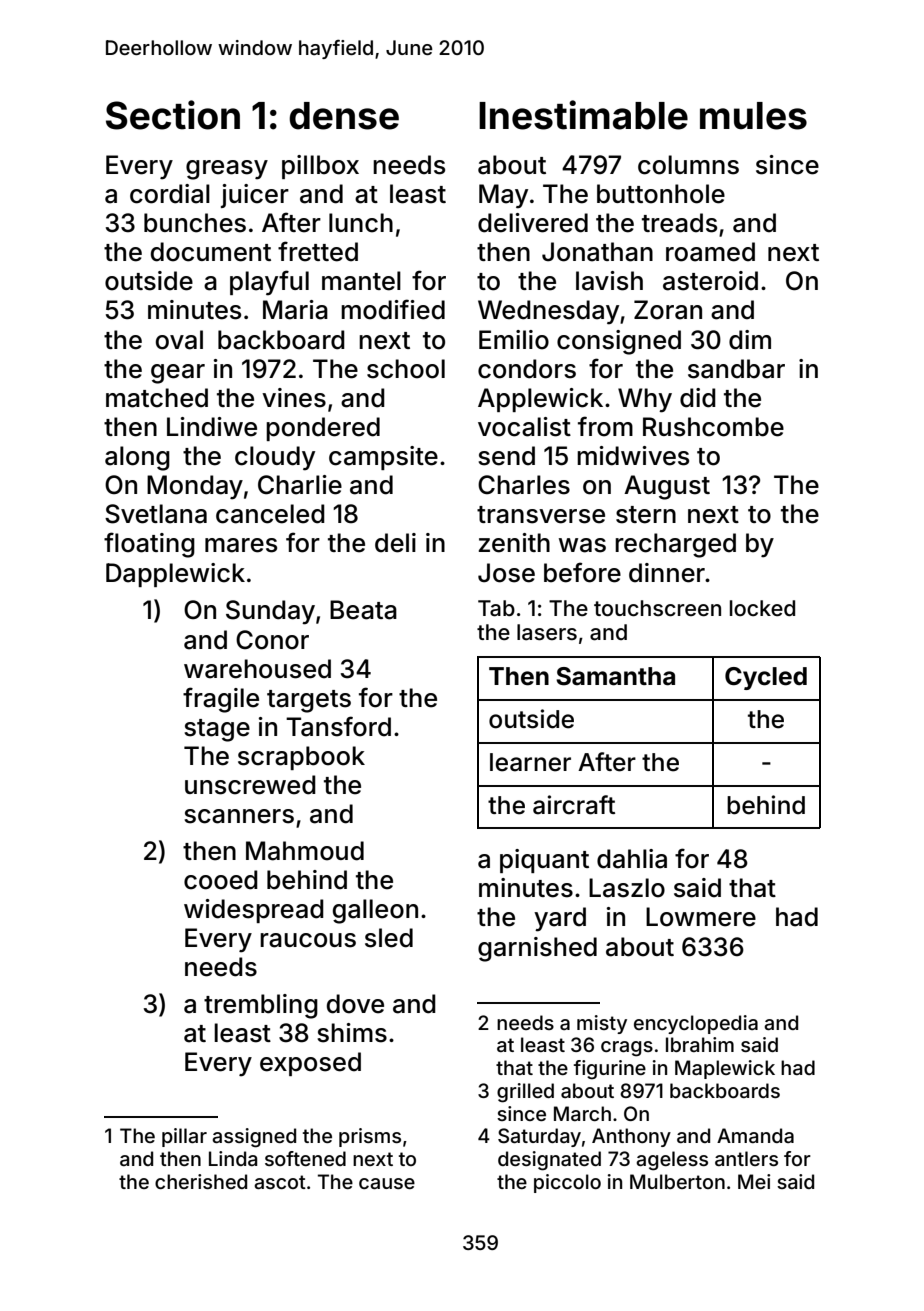 This page has height=1311, width=924. Describe the element at coordinates (762, 608) in the page. I see `locked` at that location.
